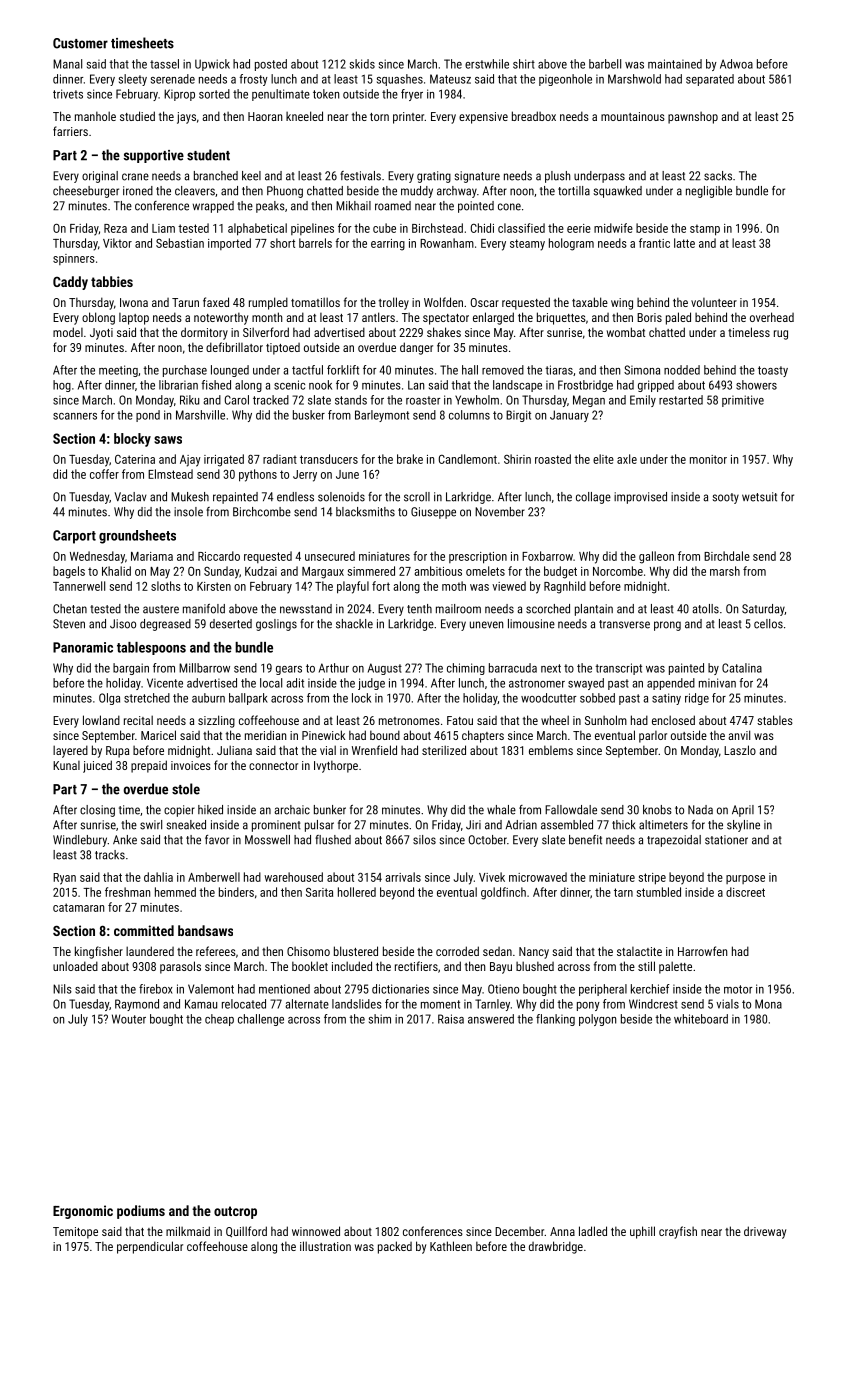 The width and height of the screenshot is (849, 1400). Describe the element at coordinates (173, 79) in the screenshot. I see `serenade` at that location.
